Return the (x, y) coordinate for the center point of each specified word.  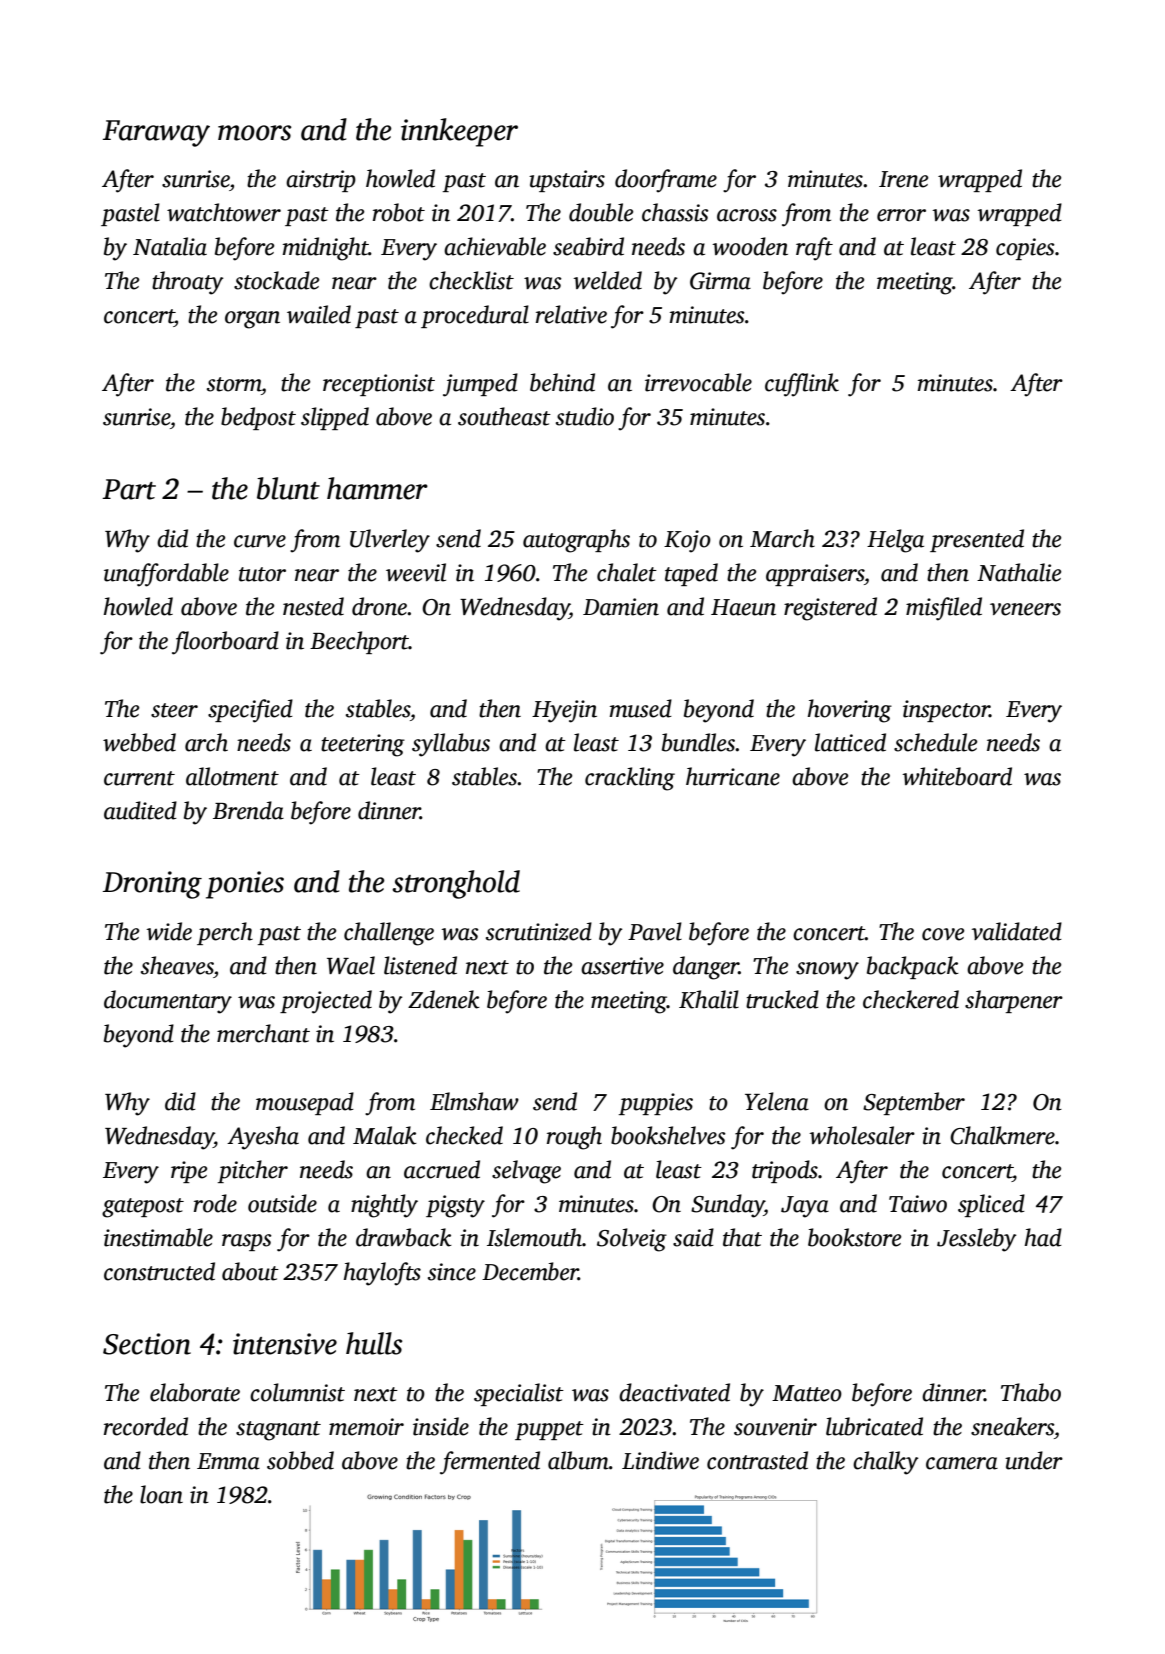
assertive (622, 966)
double (601, 212)
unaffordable (166, 575)
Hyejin (564, 711)
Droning (152, 885)
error (901, 215)
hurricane (733, 776)
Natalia (170, 246)
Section (147, 1344)
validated (1017, 931)
